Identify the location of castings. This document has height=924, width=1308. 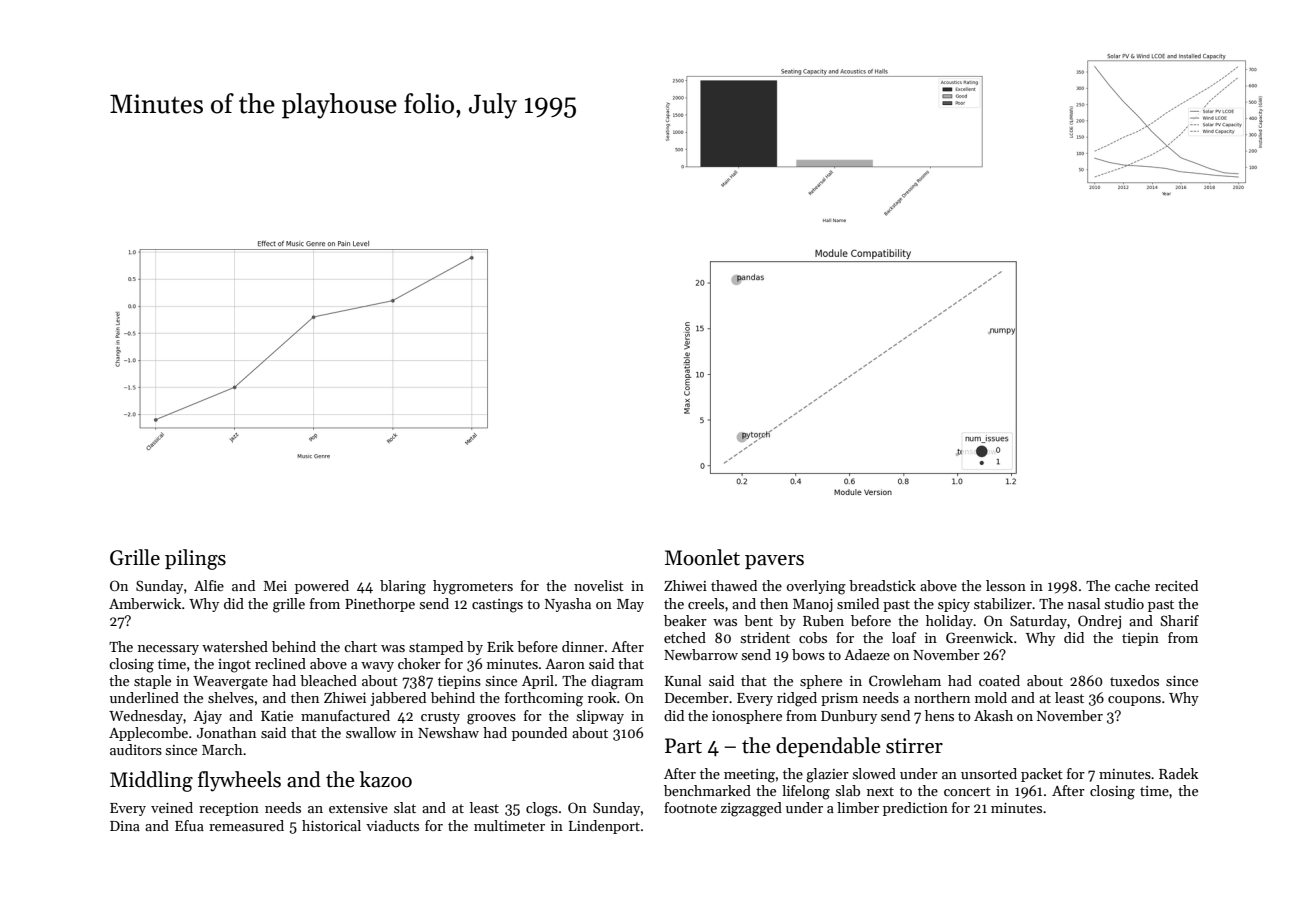
(497, 606).
